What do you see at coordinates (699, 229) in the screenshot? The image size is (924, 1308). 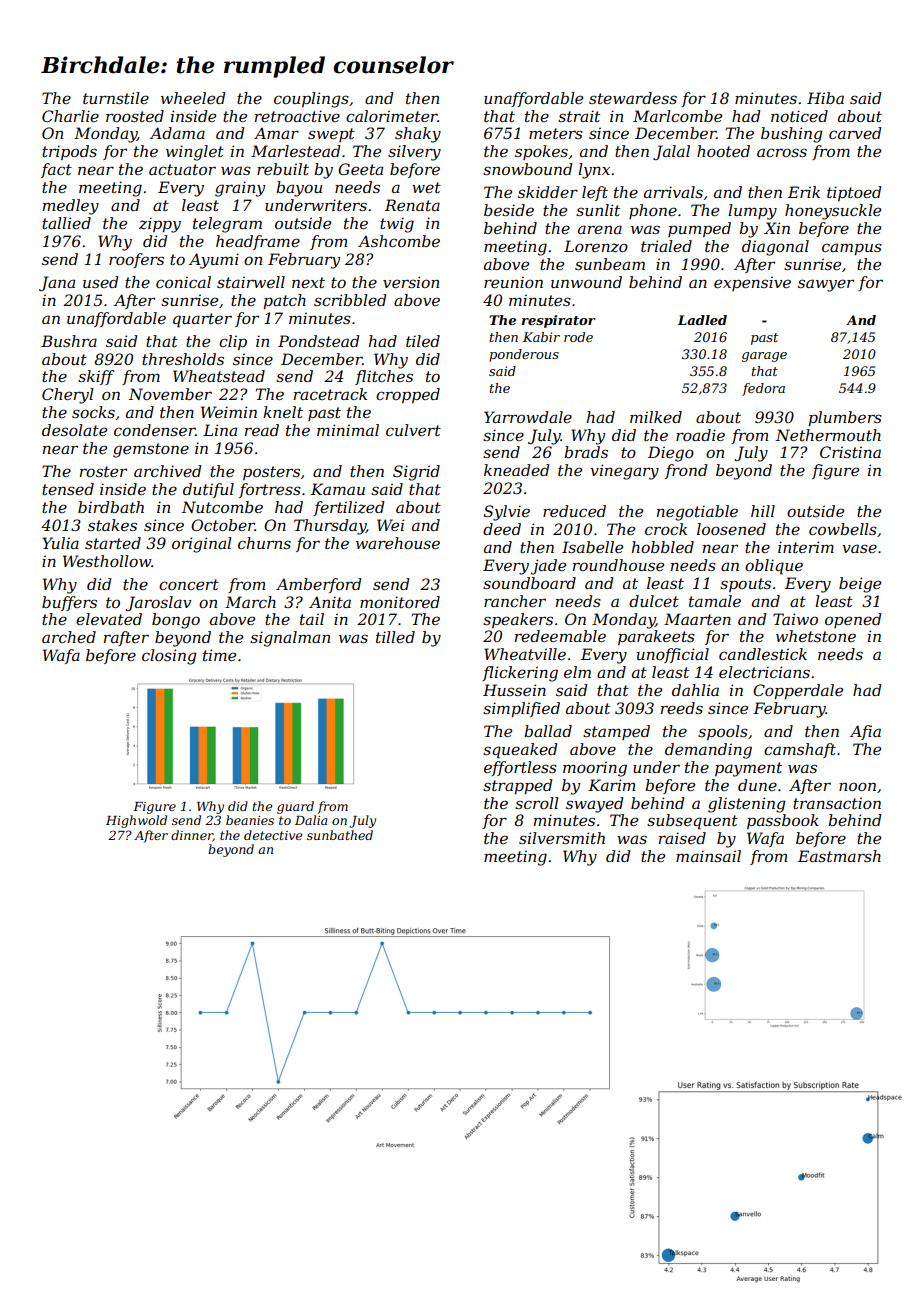 I see `pumped` at bounding box center [699, 229].
